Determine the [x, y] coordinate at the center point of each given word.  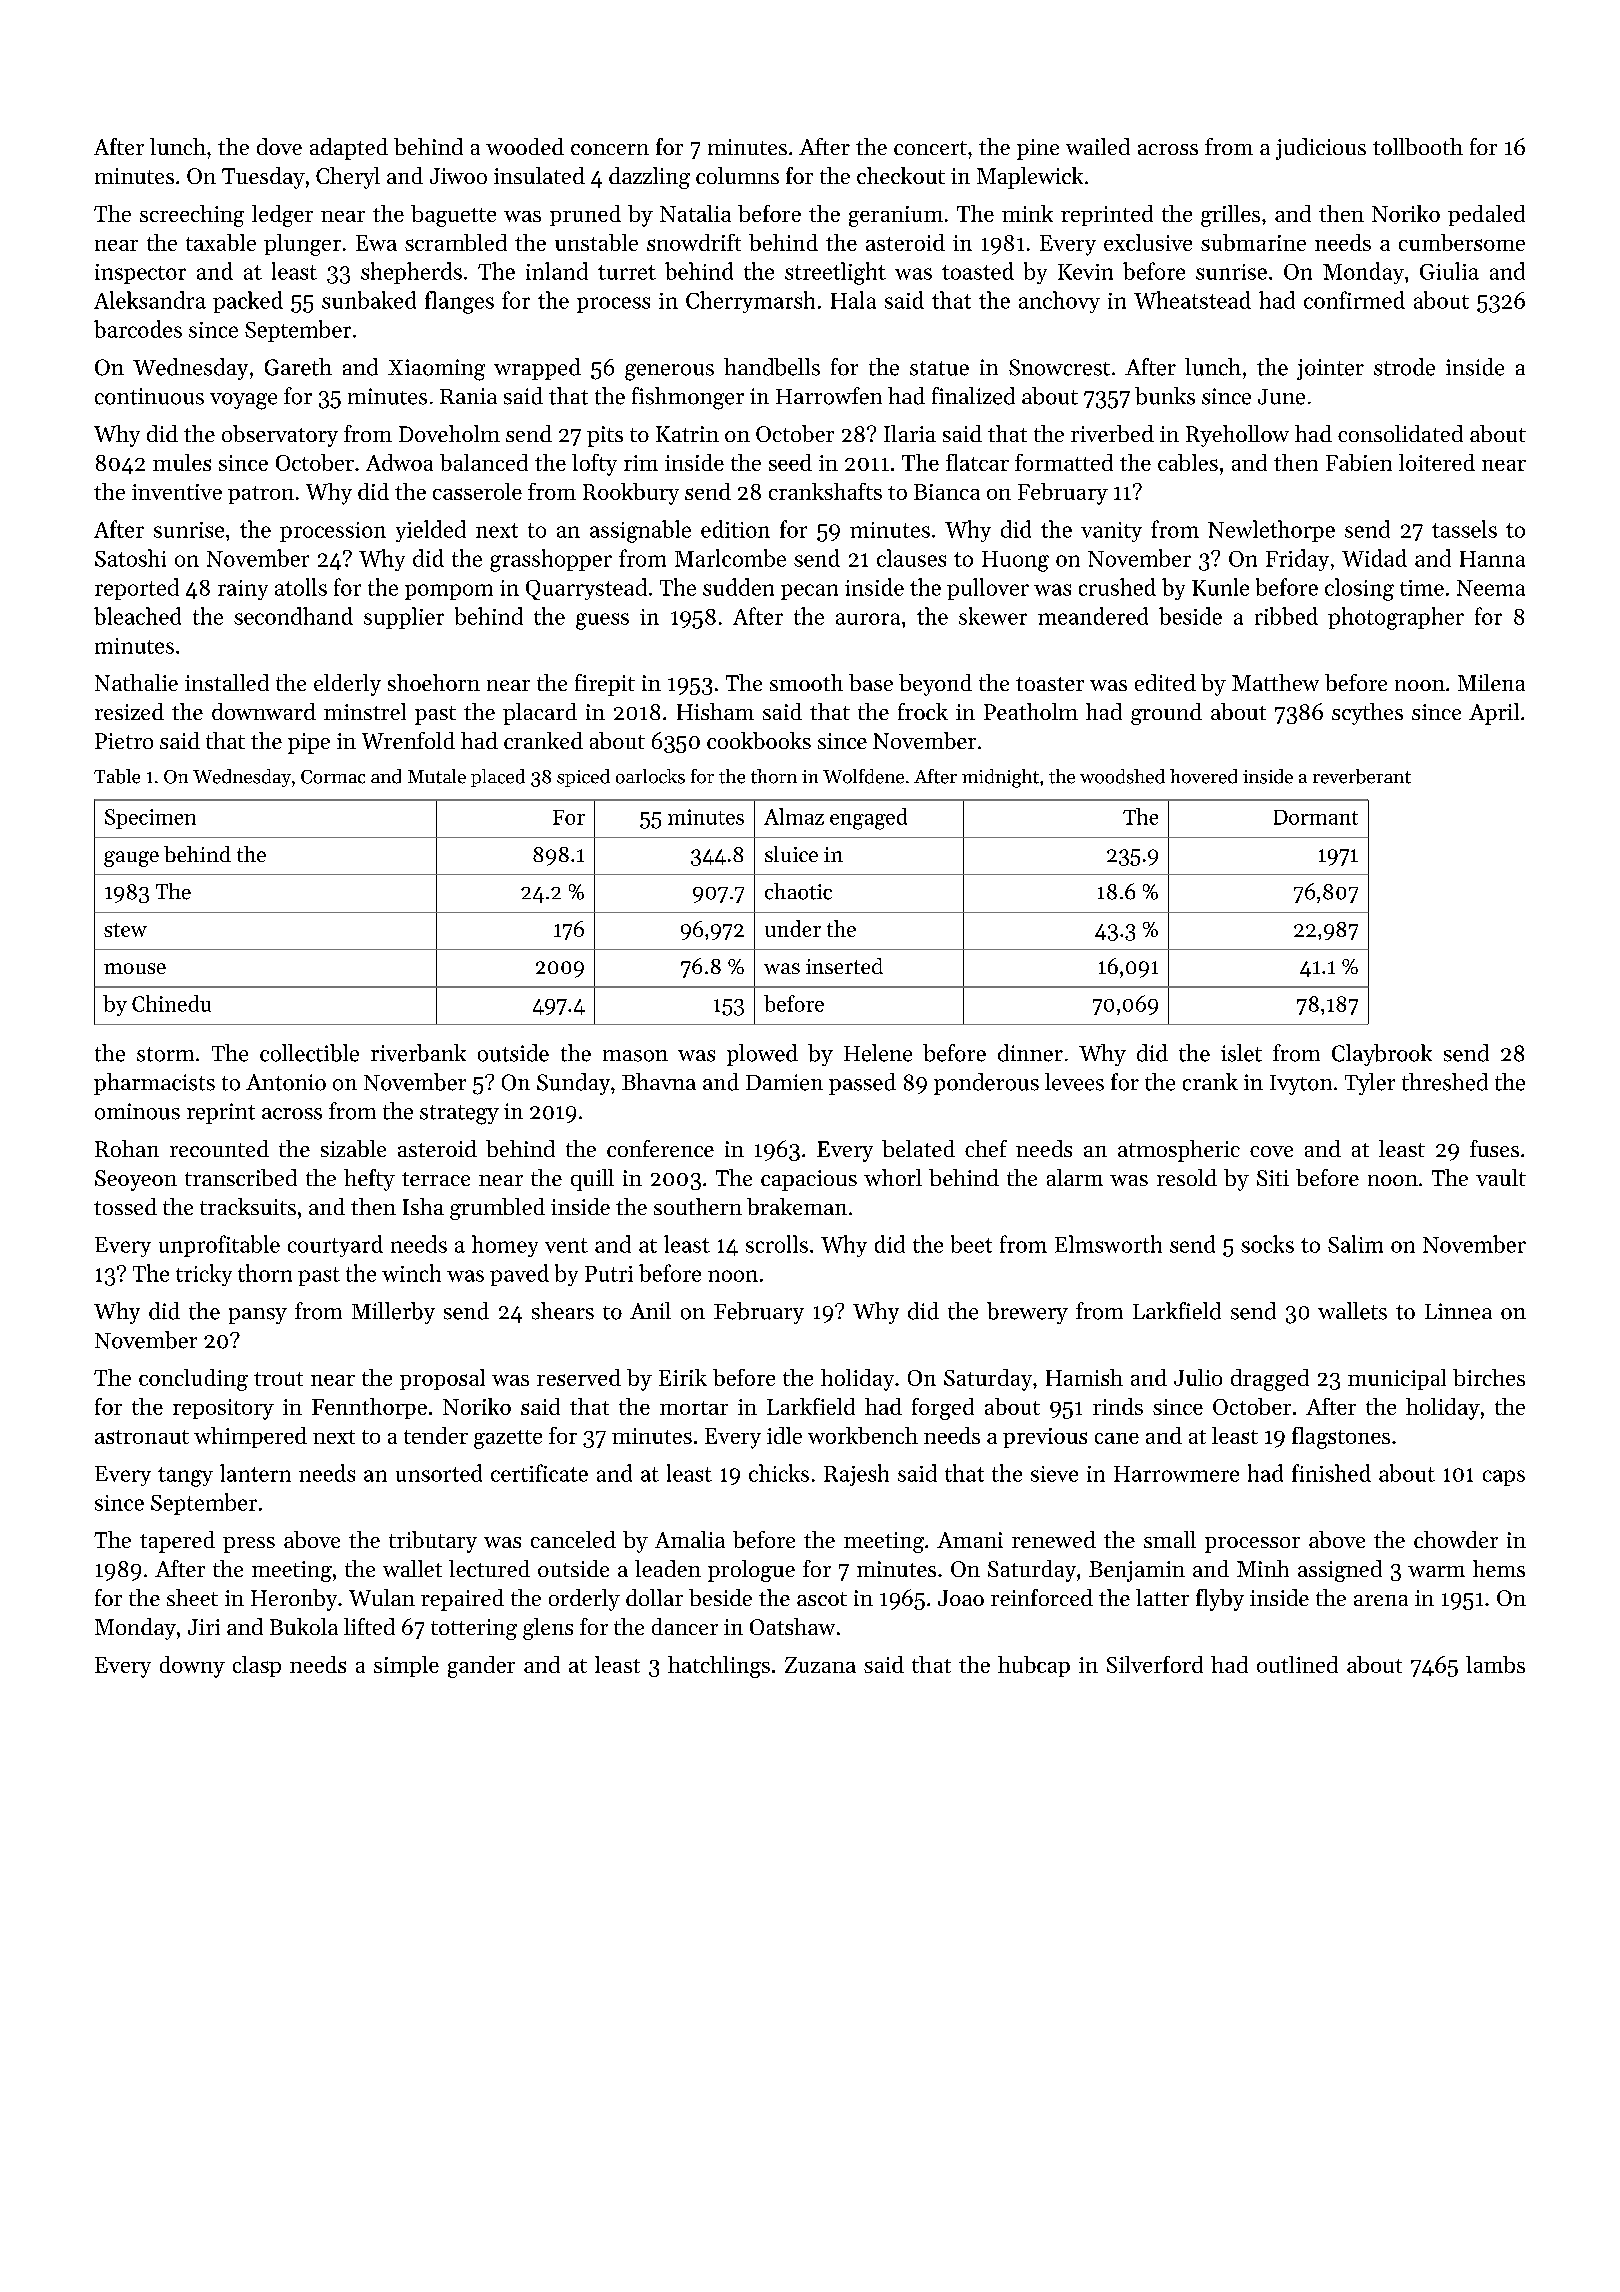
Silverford [1155, 1664]
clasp [257, 1666]
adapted [349, 149]
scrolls [777, 1244]
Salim [1355, 1244]
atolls [301, 587]
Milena [1491, 682]
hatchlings [719, 1667]
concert [930, 148]
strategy [459, 1115]
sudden [738, 587]
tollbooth [1418, 146]
